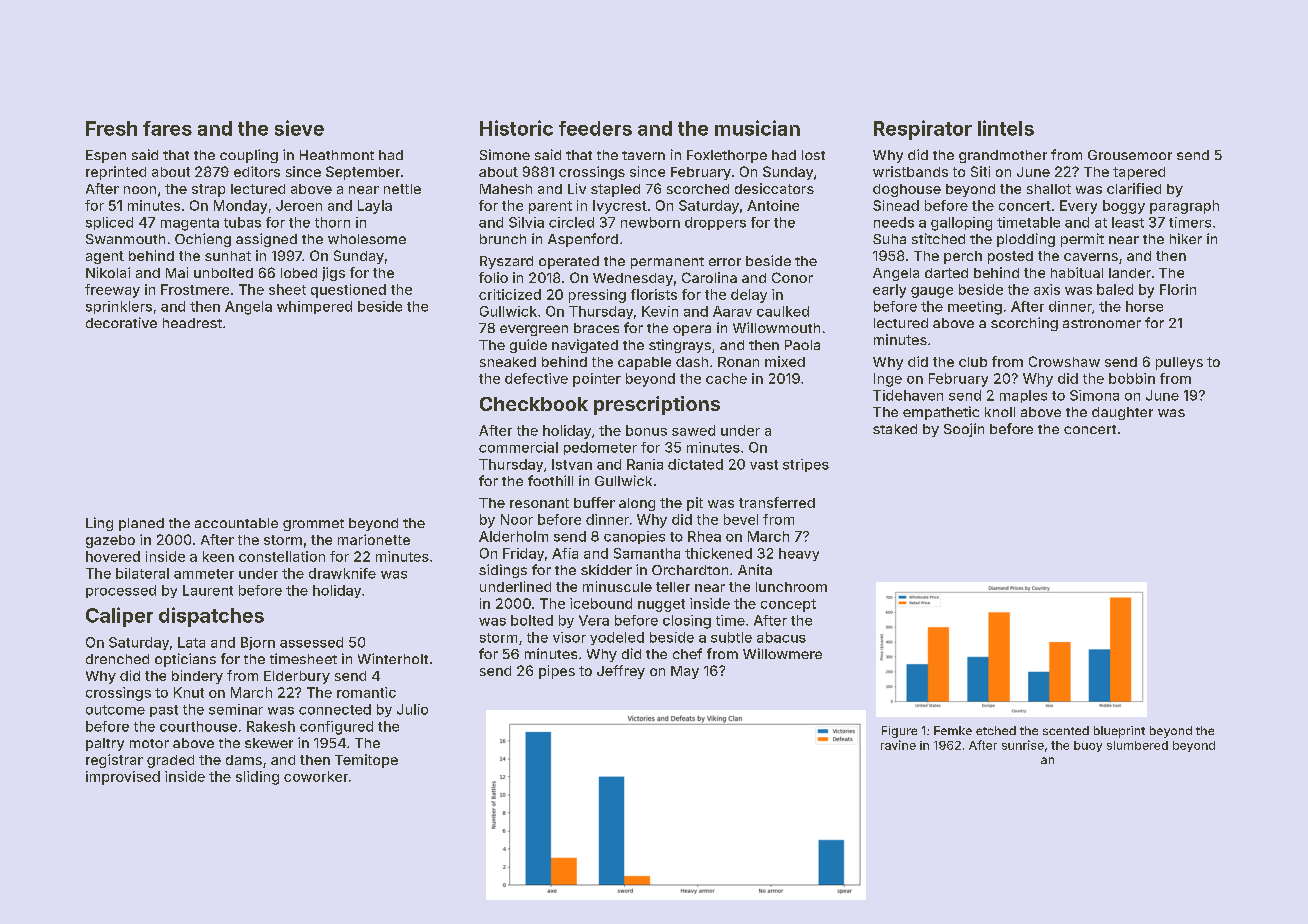  What do you see at coordinates (895, 429) in the page?
I see `staked` at bounding box center [895, 429].
